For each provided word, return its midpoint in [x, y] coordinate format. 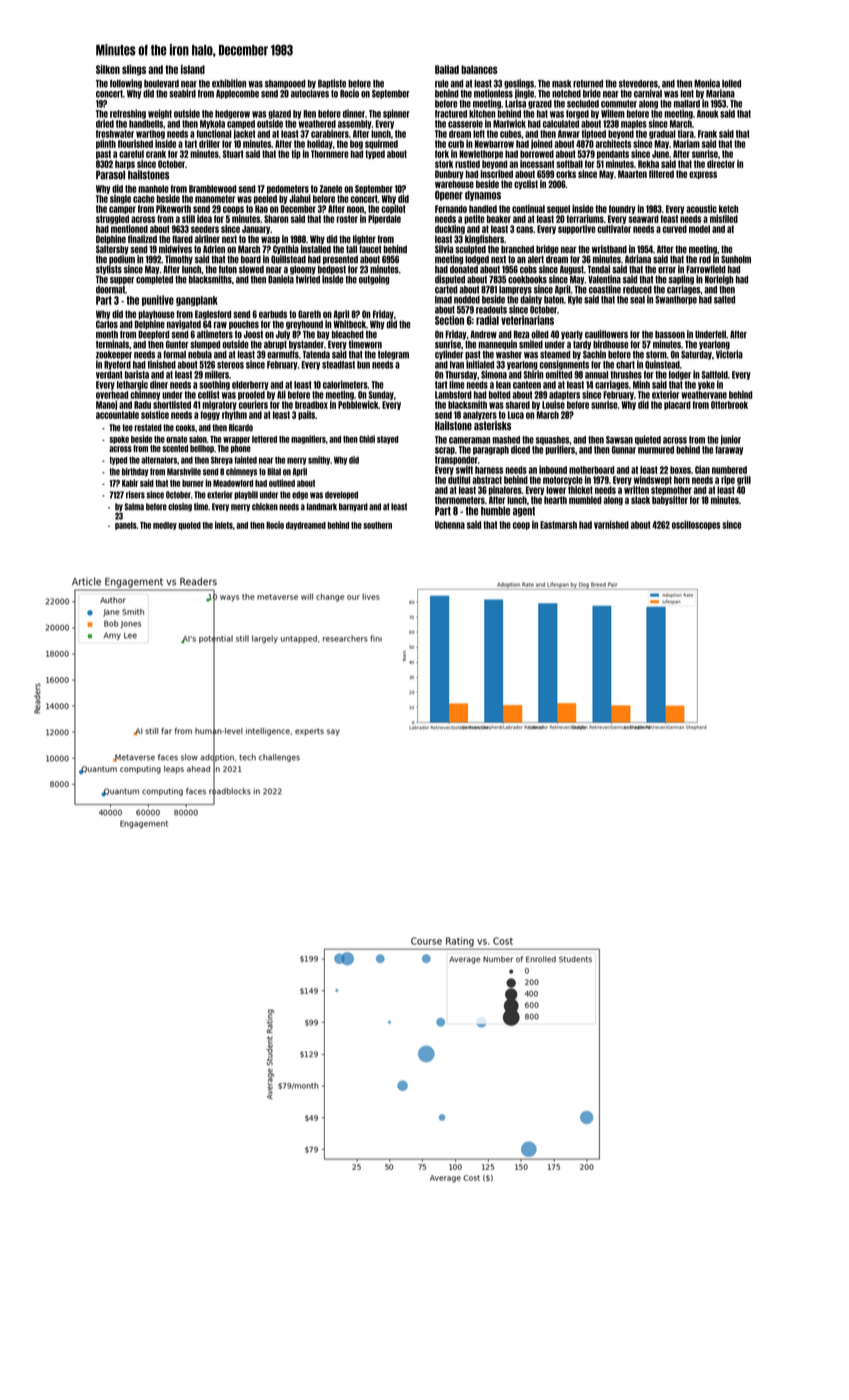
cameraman [469, 440]
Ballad [447, 69]
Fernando [451, 209]
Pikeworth [173, 209]
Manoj [106, 405]
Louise [553, 404]
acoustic [701, 208]
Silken [108, 69]
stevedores [638, 84]
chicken [265, 507]
